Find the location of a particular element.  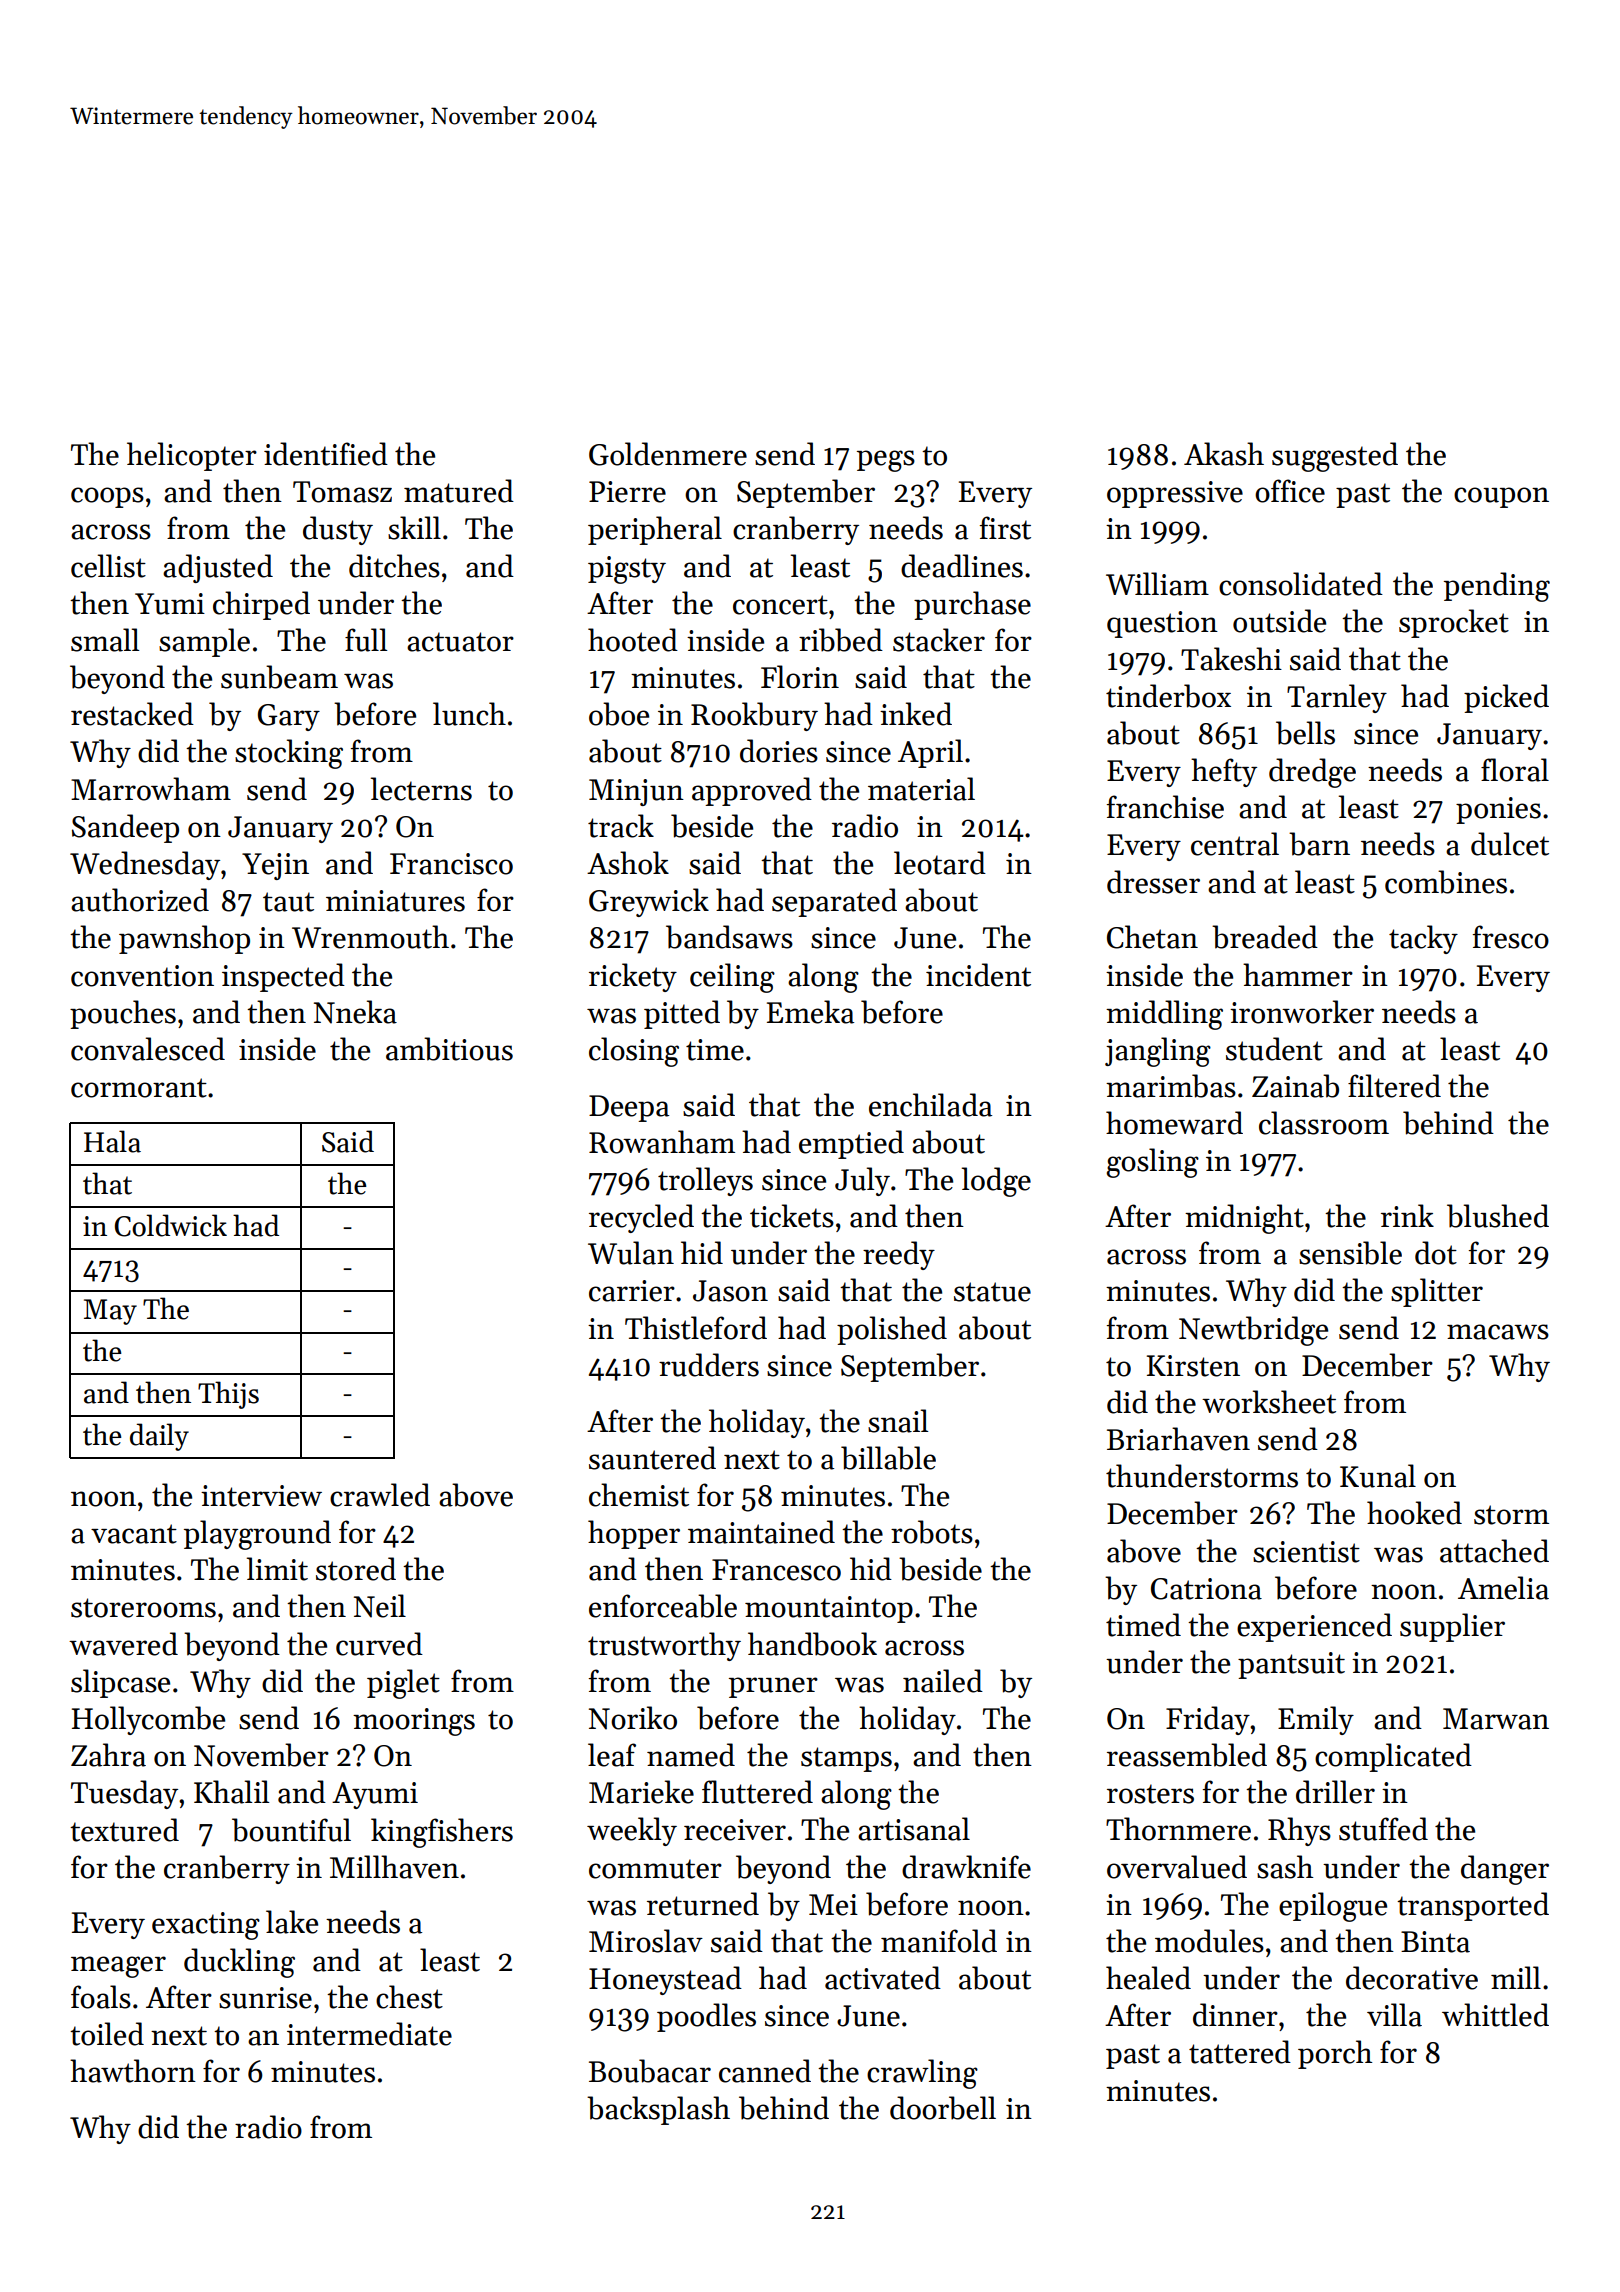

suggested is located at coordinates (1335, 457).
